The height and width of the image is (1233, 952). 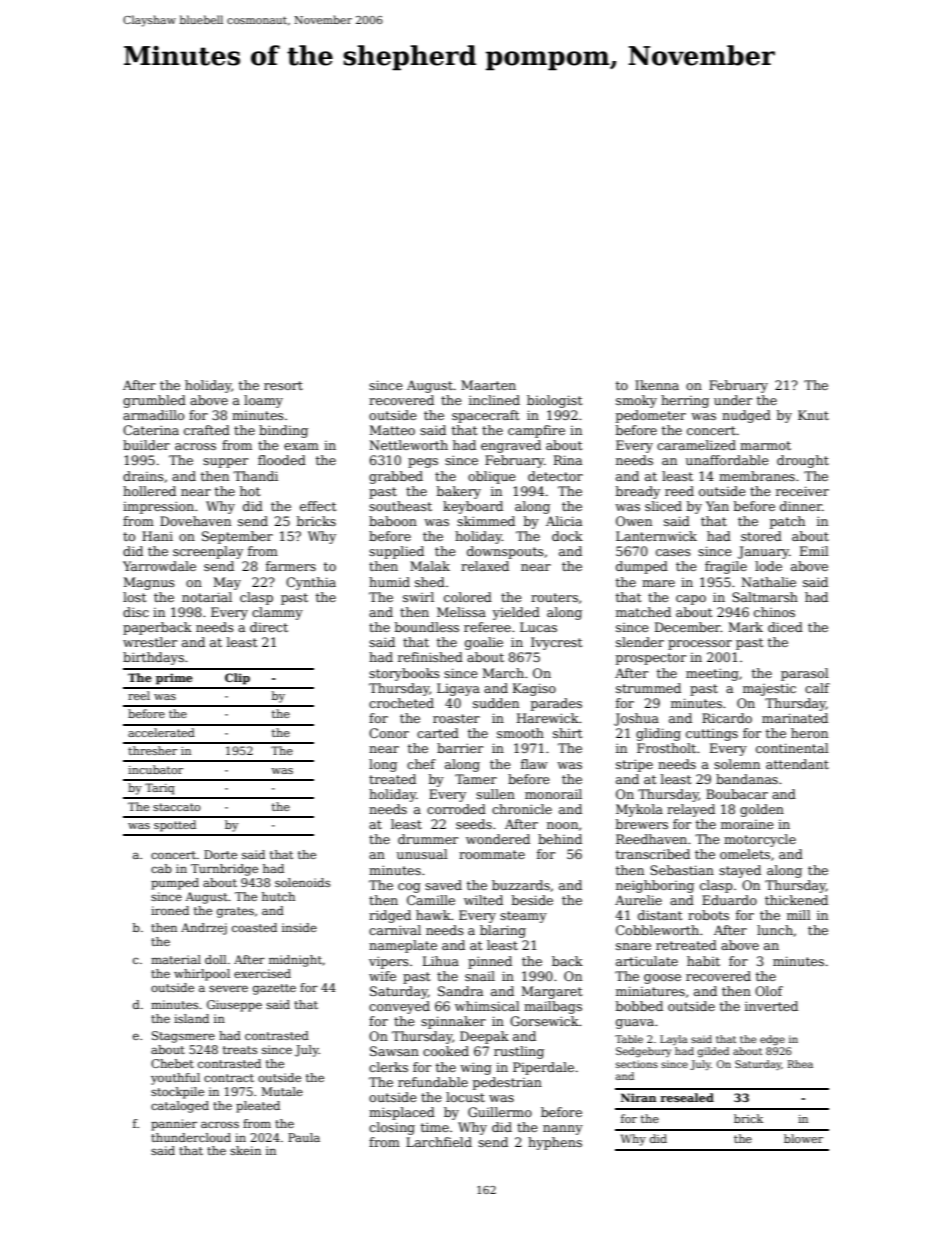 What do you see at coordinates (775, 930) in the image?
I see `lunch` at bounding box center [775, 930].
